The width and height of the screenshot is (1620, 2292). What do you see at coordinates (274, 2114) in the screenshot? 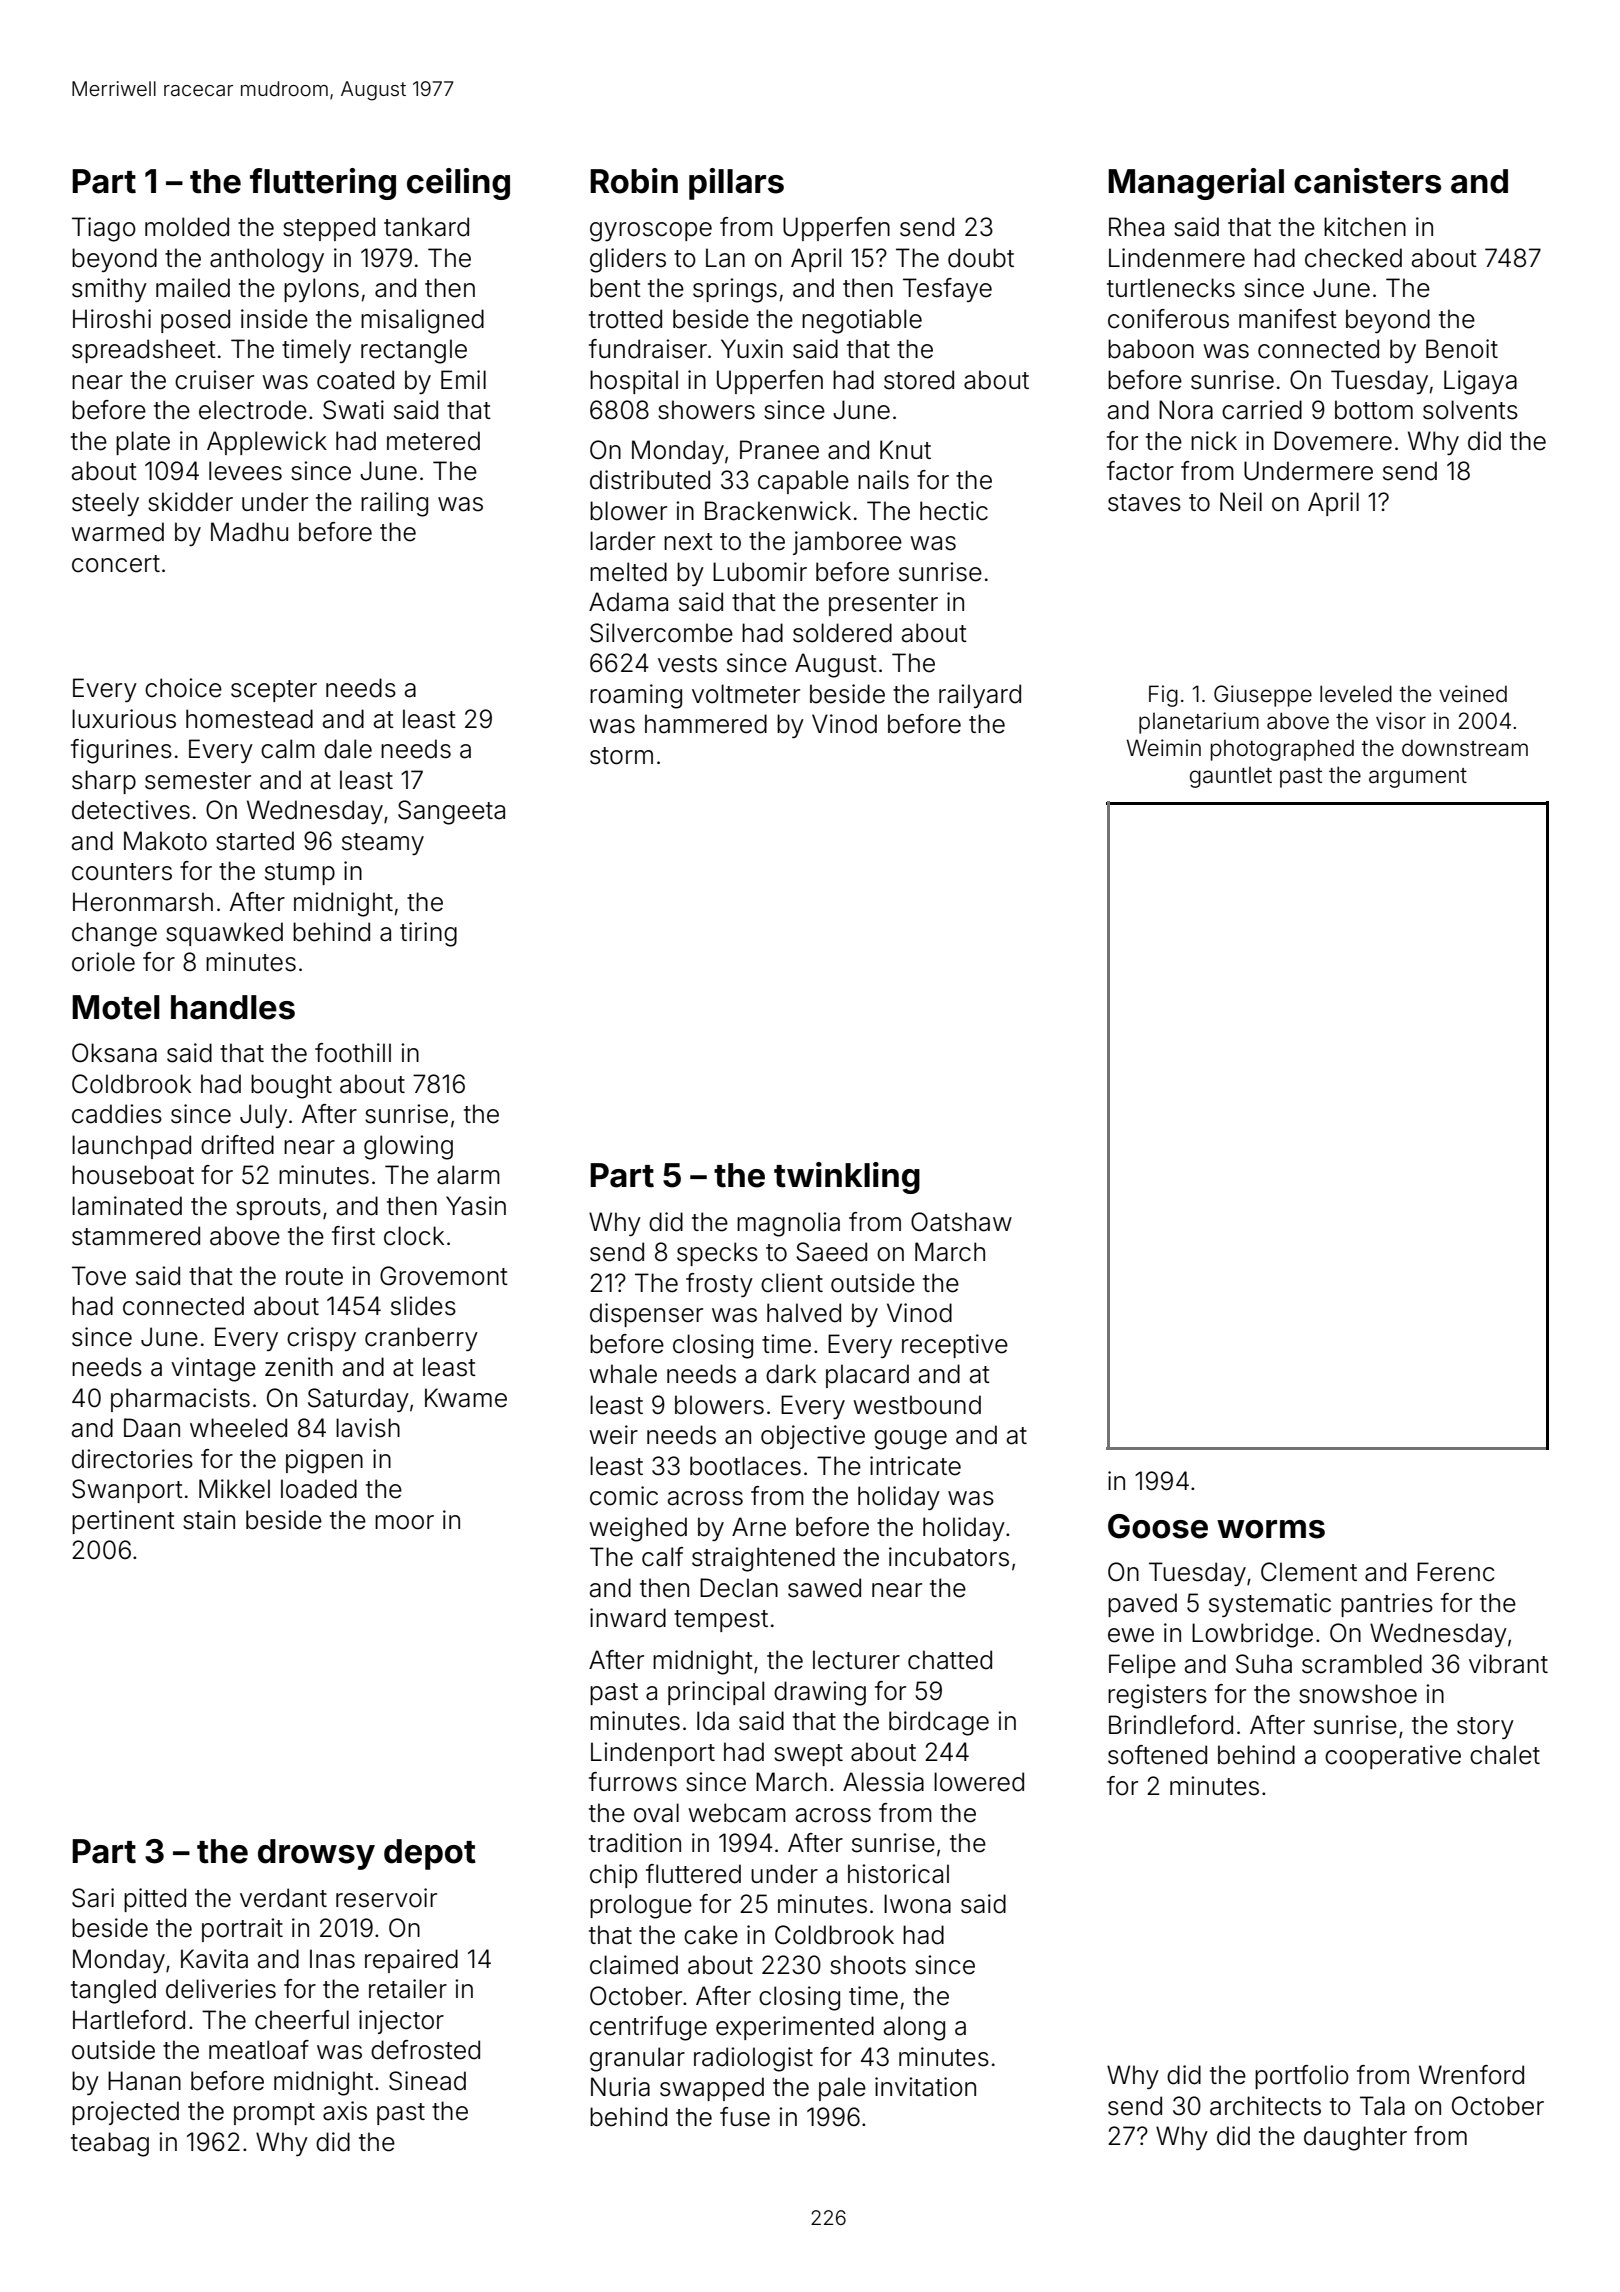
I see `prompt` at bounding box center [274, 2114].
